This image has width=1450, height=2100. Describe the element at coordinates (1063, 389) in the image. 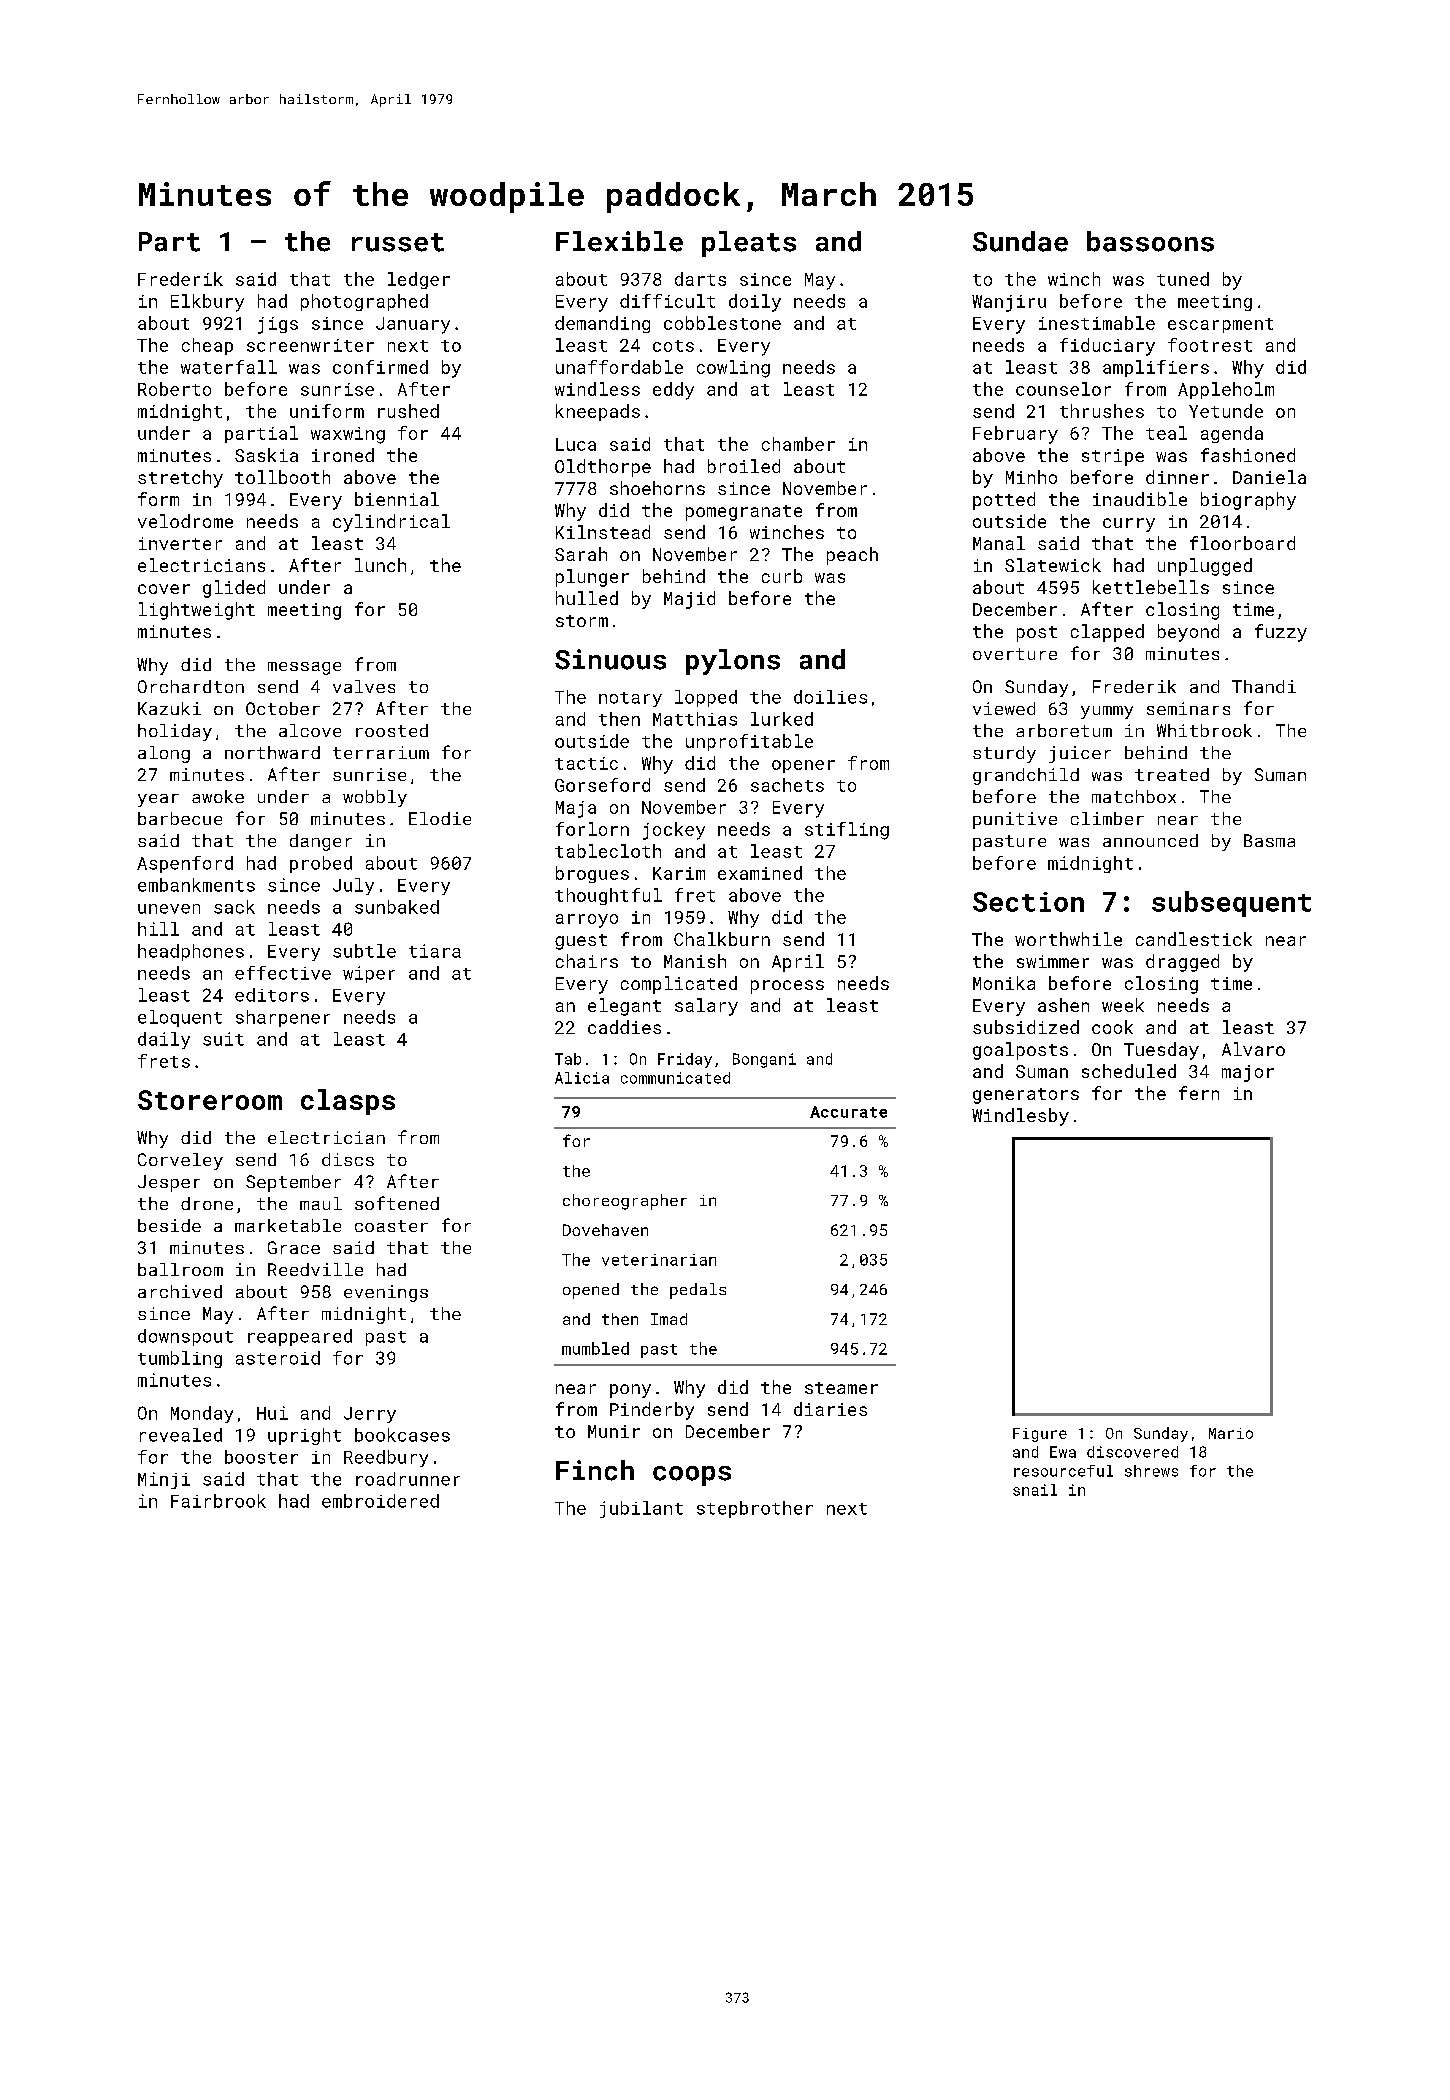

I see `counselor` at that location.
